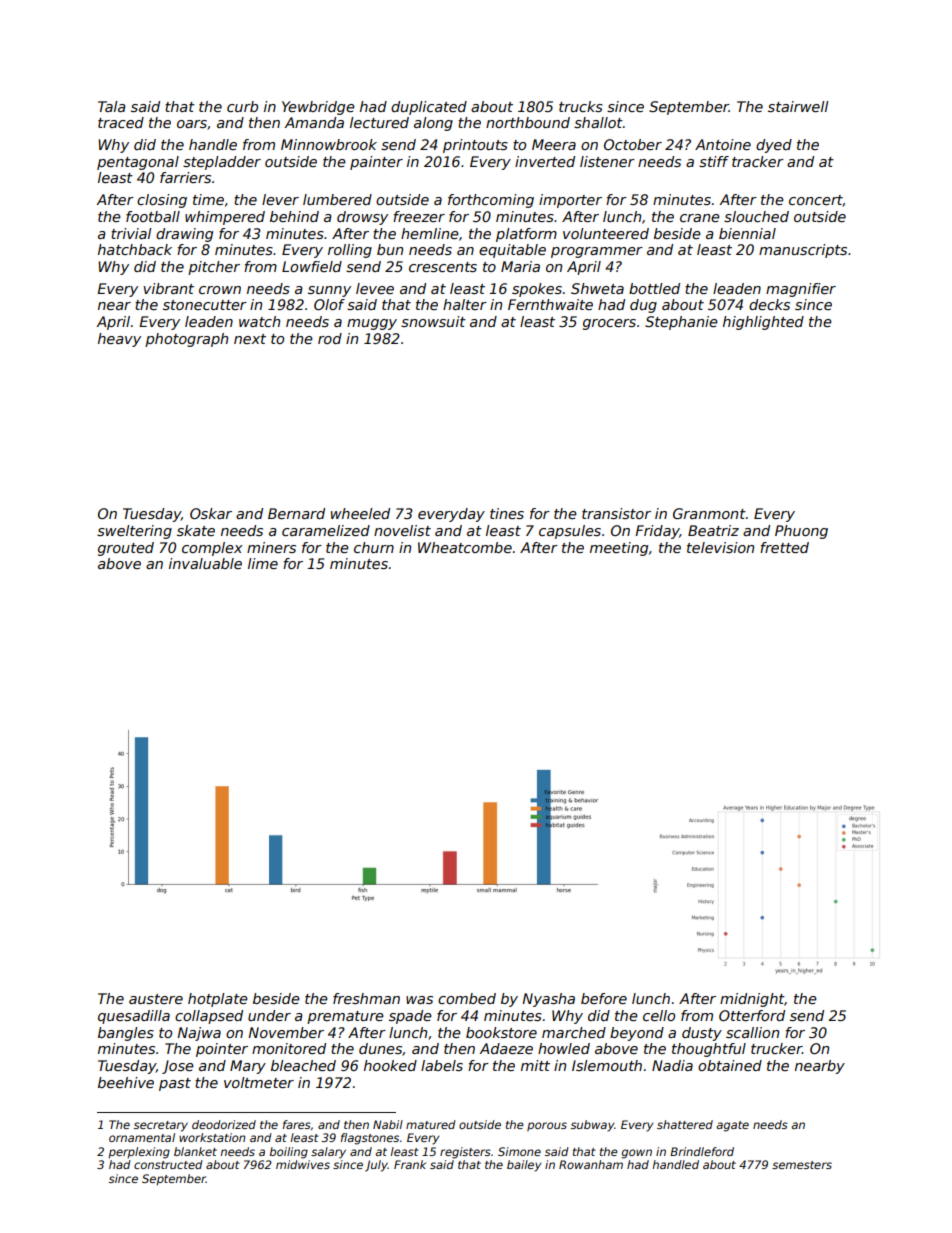 This document has width=952, height=1233. I want to click on crown, so click(220, 290).
